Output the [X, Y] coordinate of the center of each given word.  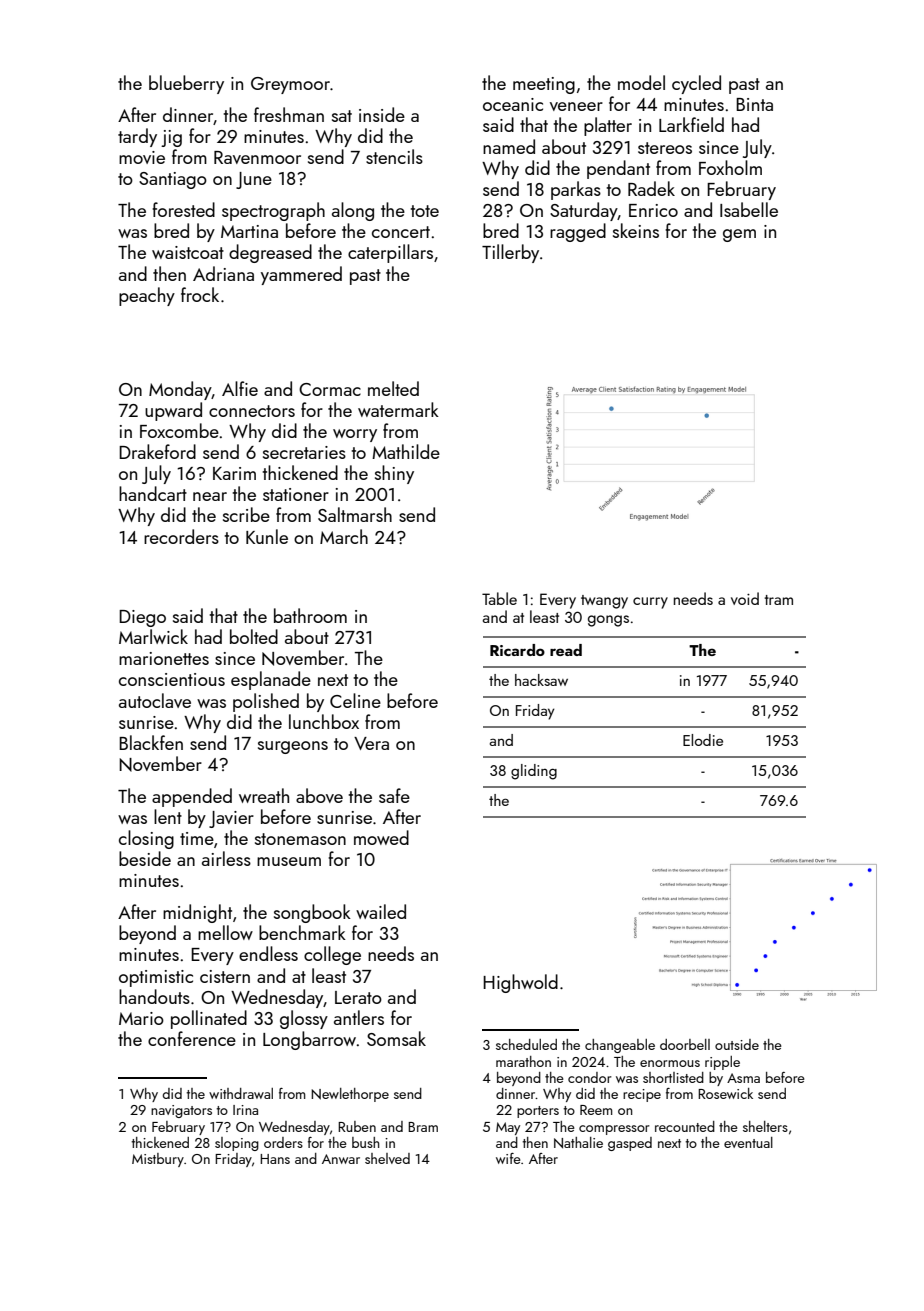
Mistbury [158, 1160]
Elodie [703, 740]
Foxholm [730, 167]
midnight [197, 913]
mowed [381, 837]
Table [499, 598]
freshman [289, 114]
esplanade [271, 680]
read [566, 650]
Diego [142, 618]
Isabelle [749, 209]
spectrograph [273, 211]
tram [779, 600]
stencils [394, 156]
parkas [576, 190]
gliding [534, 772]
